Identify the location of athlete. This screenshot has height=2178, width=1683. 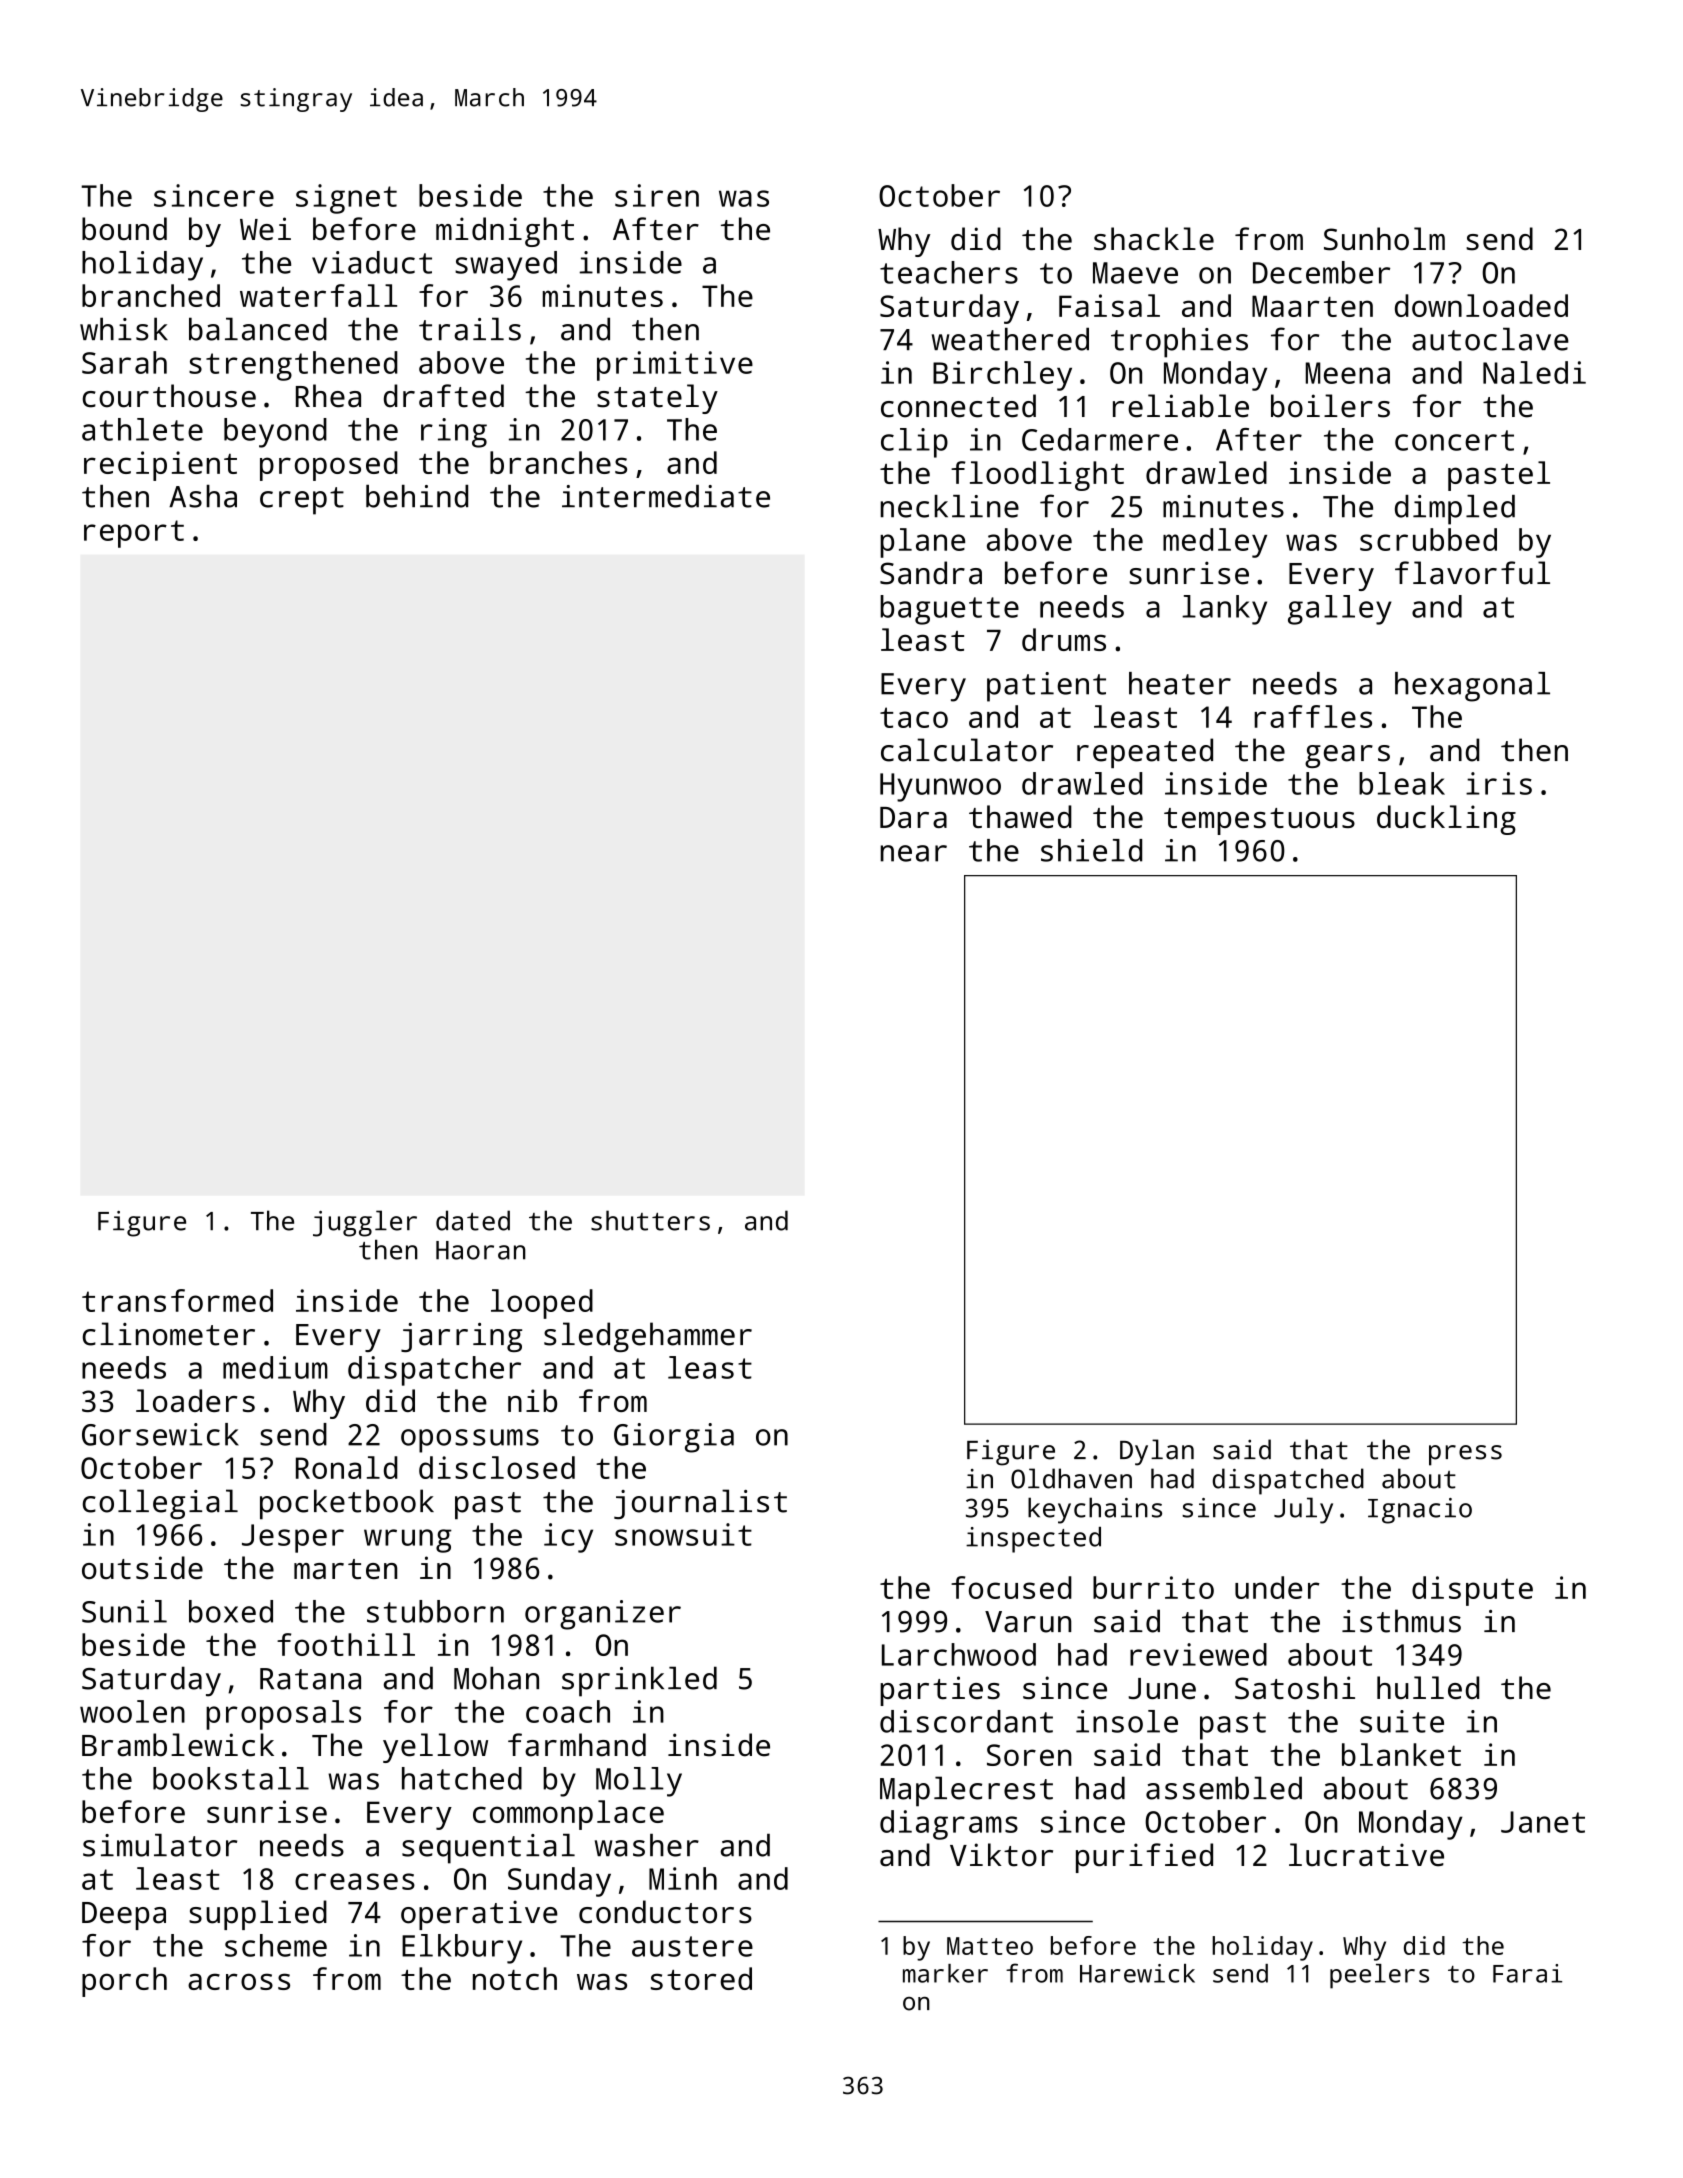
(142, 429).
